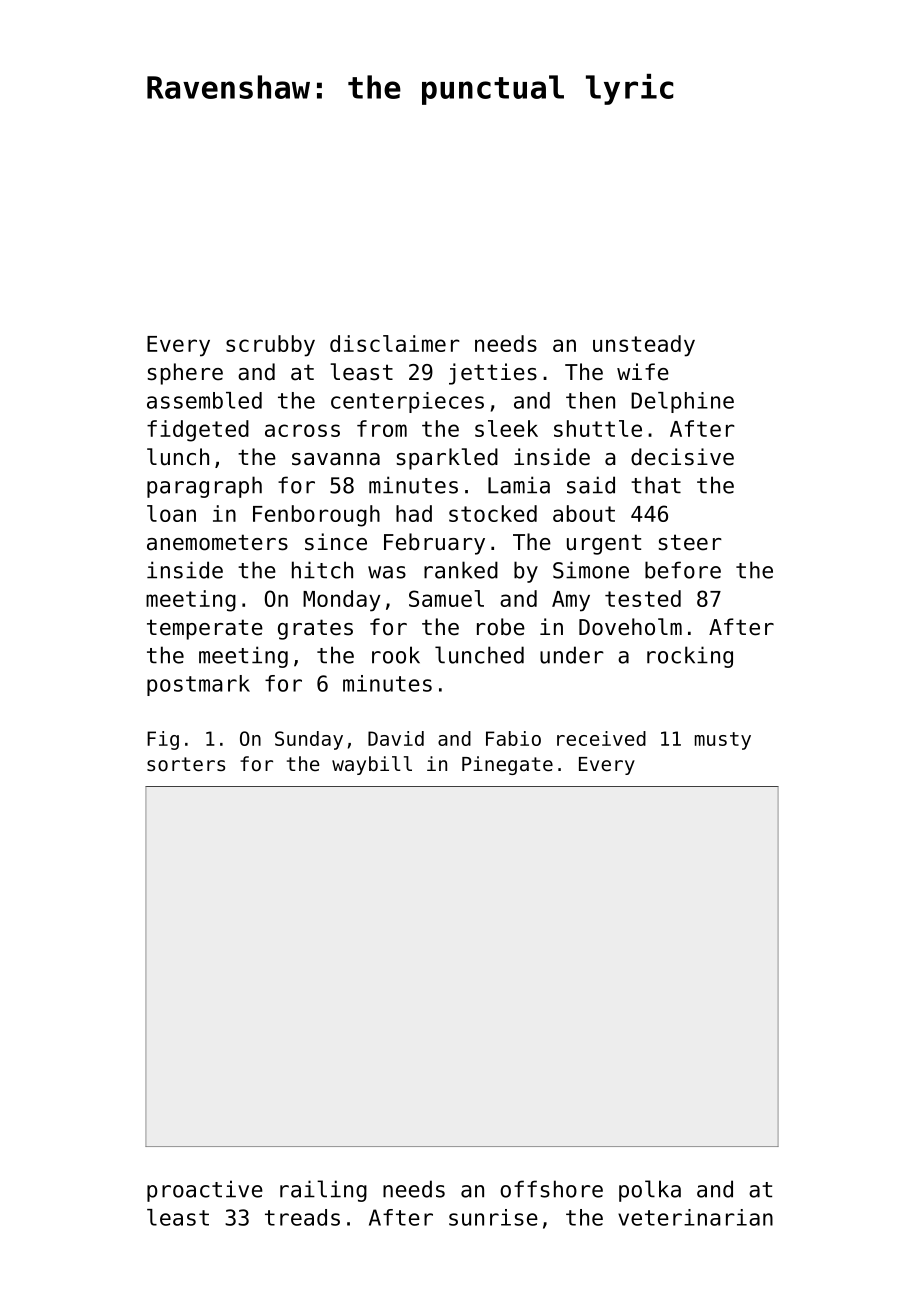  What do you see at coordinates (493, 1217) in the page?
I see `sunrise` at bounding box center [493, 1217].
